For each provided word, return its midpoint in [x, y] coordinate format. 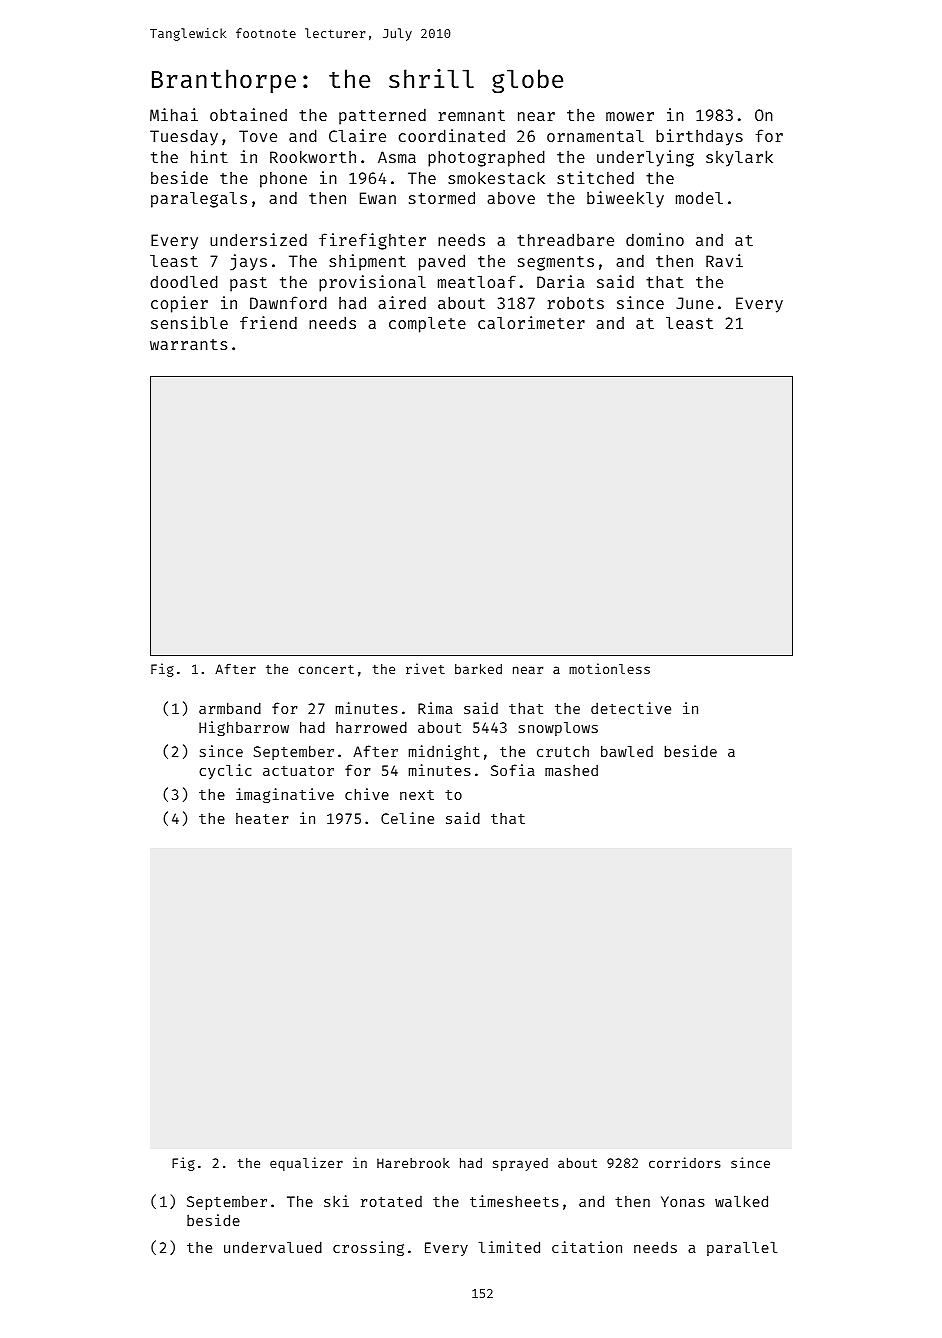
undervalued [273, 1247]
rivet [425, 668]
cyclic [225, 771]
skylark [739, 158]
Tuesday [184, 137]
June [695, 303]
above [511, 198]
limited [509, 1247]
